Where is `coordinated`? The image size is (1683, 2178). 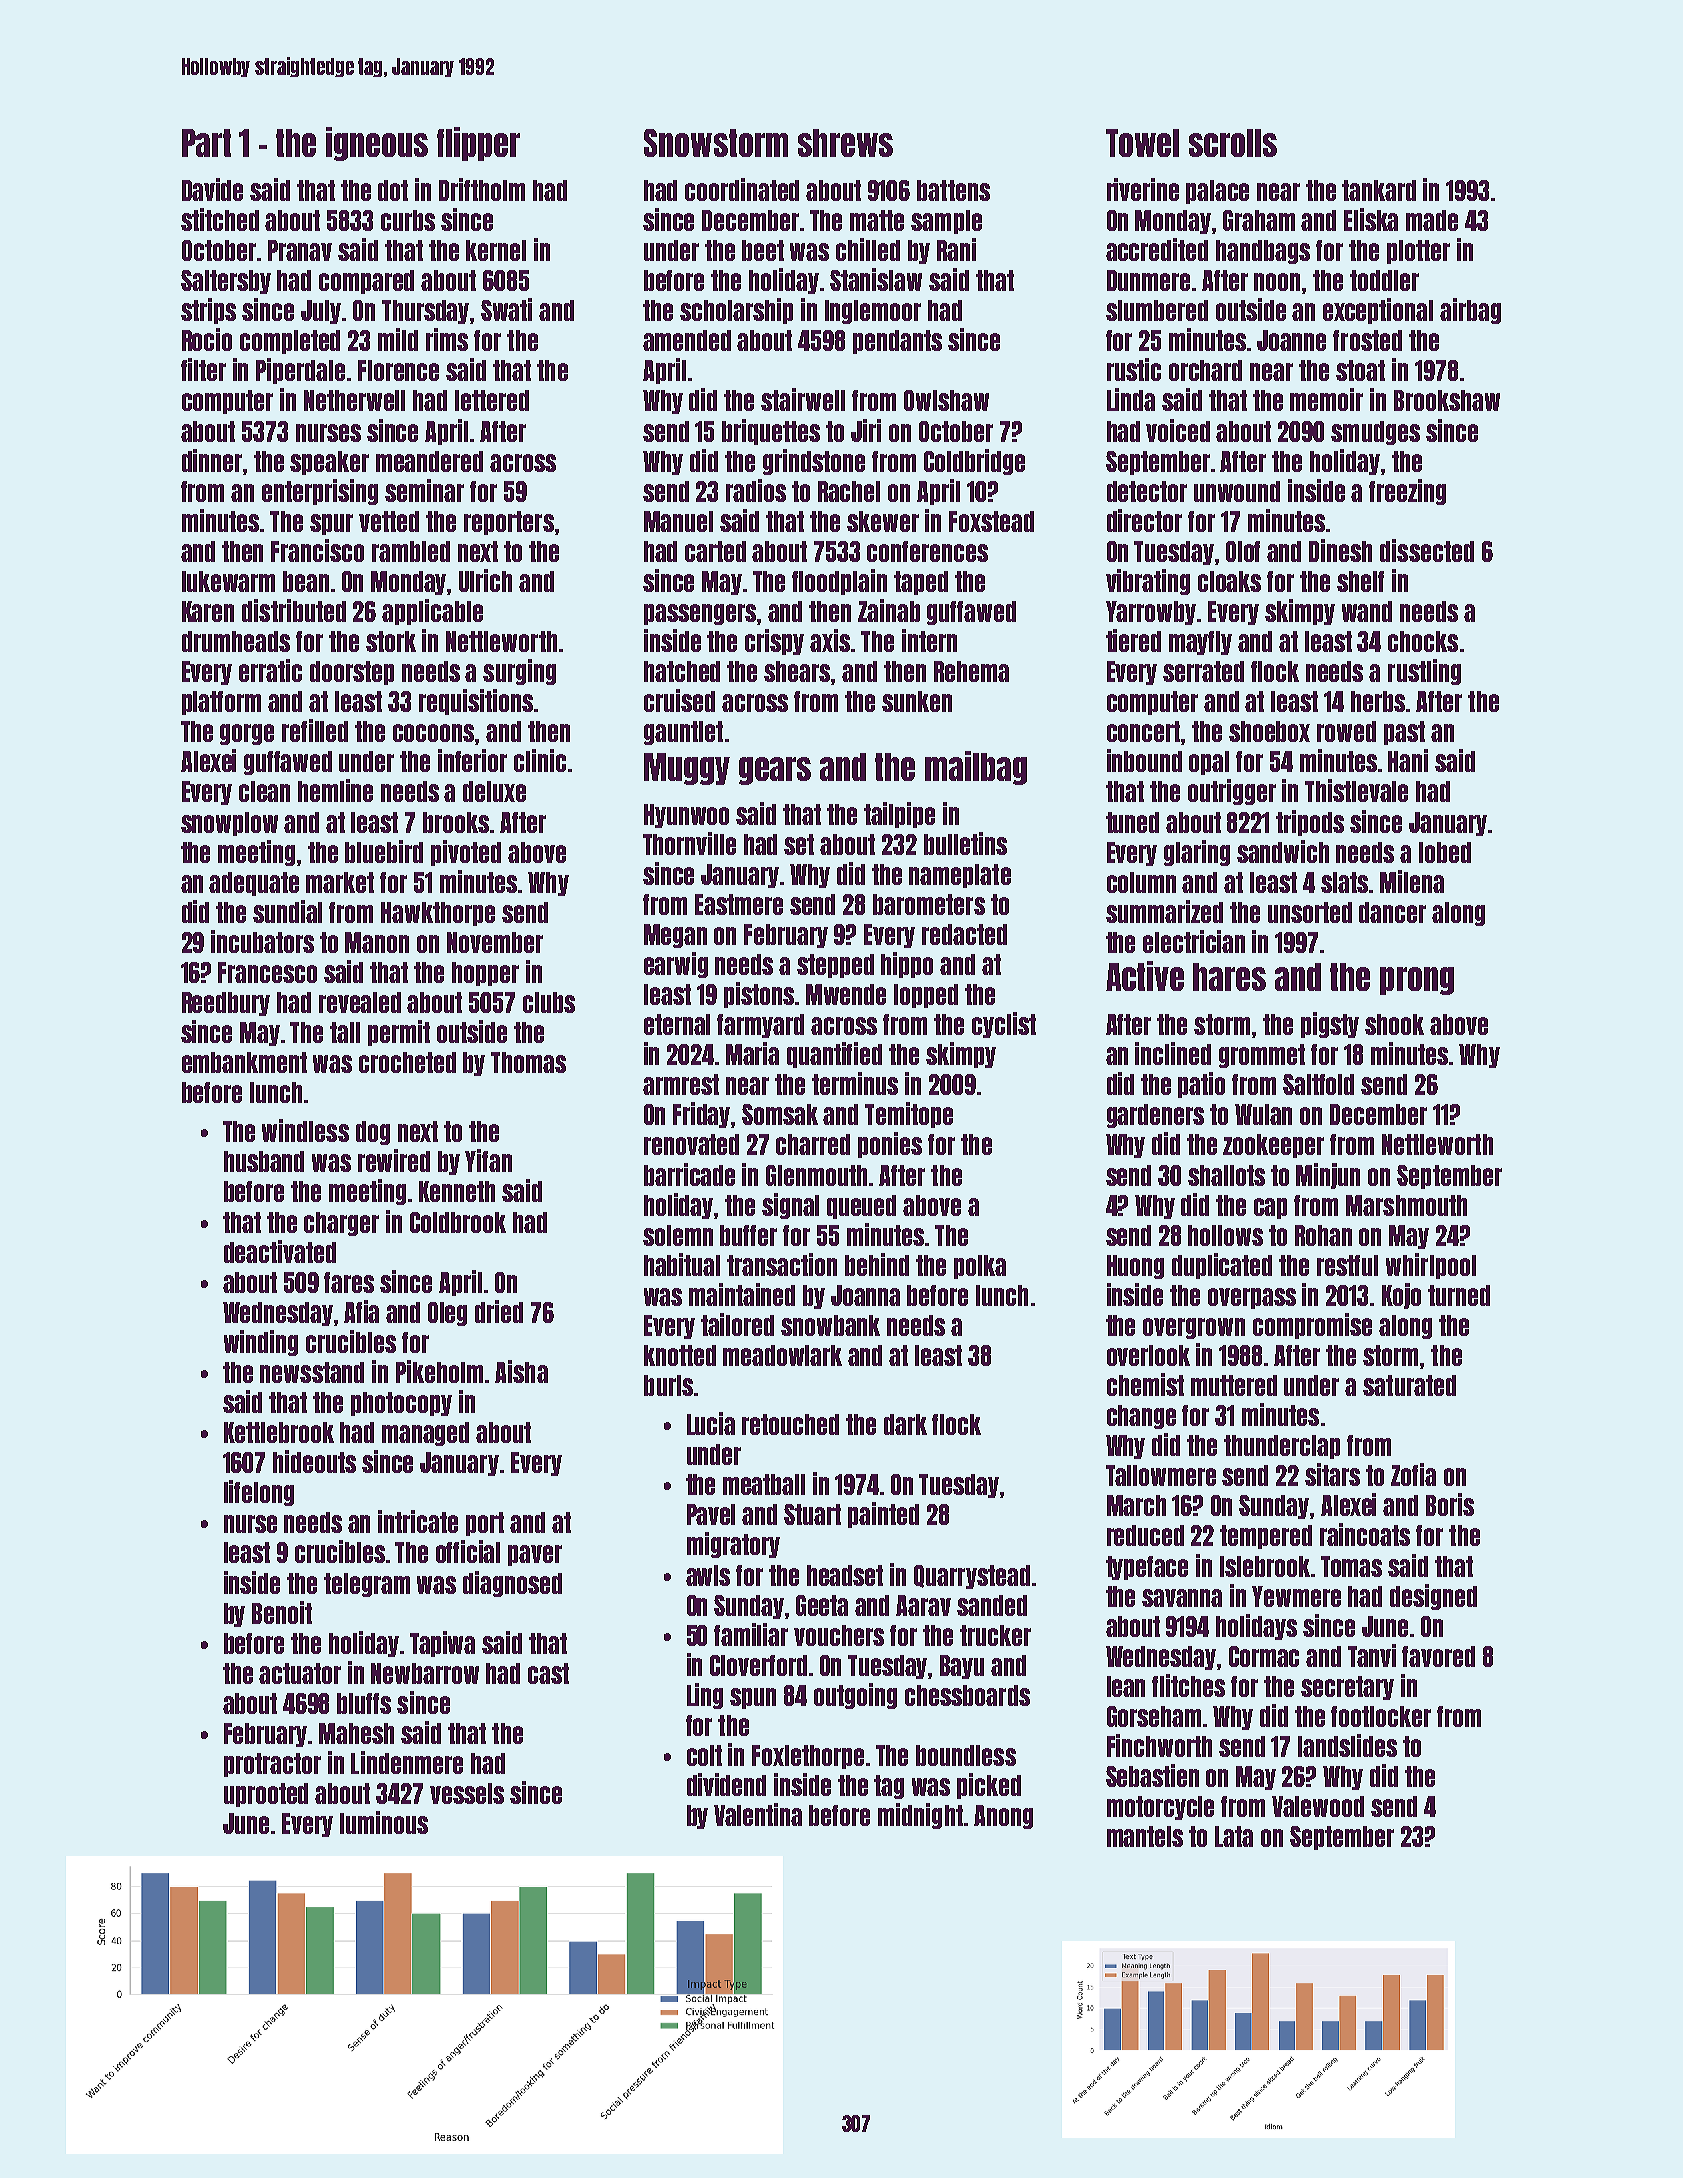 coordinated is located at coordinates (742, 189).
